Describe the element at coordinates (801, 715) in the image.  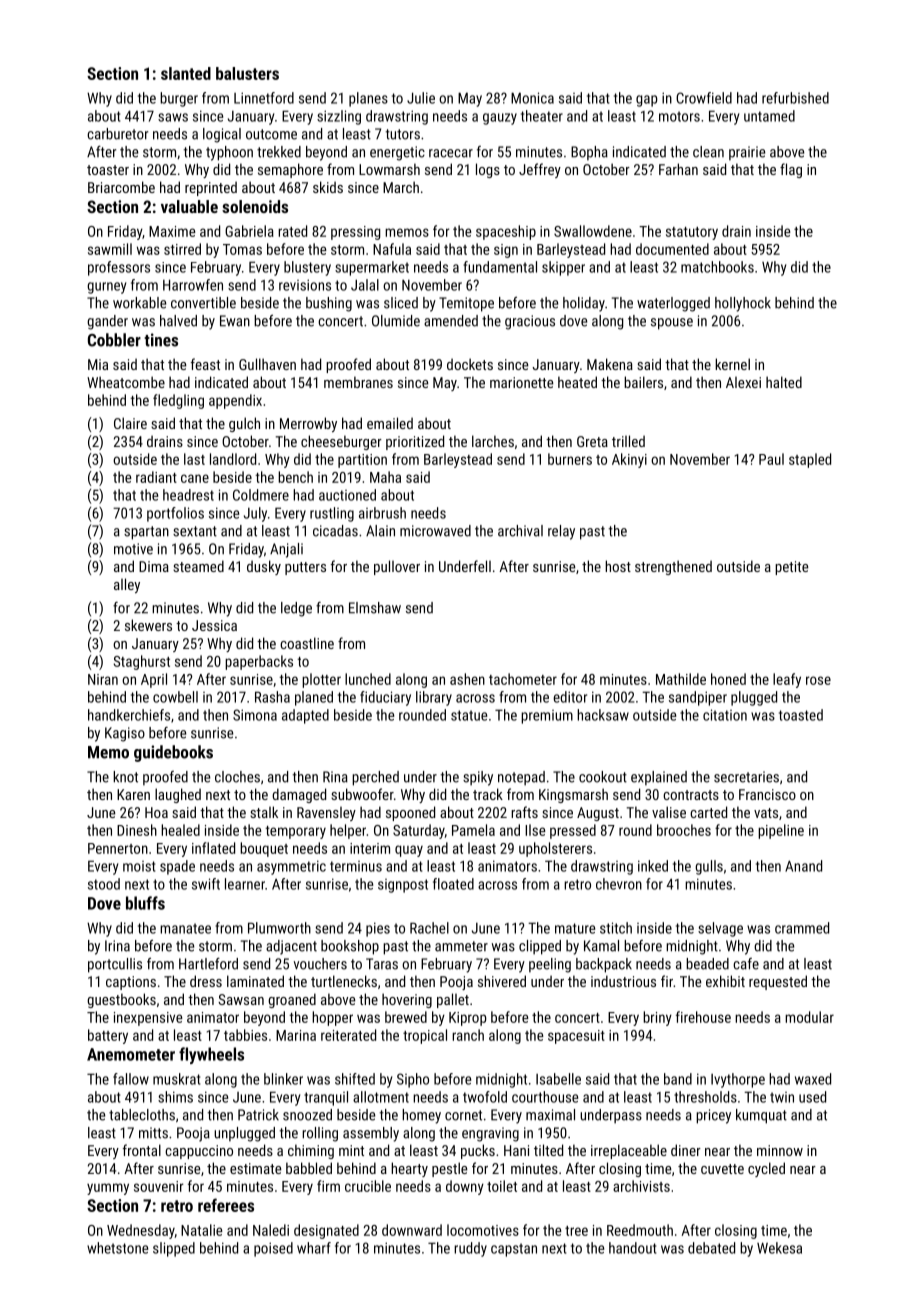
I see `toasted` at that location.
